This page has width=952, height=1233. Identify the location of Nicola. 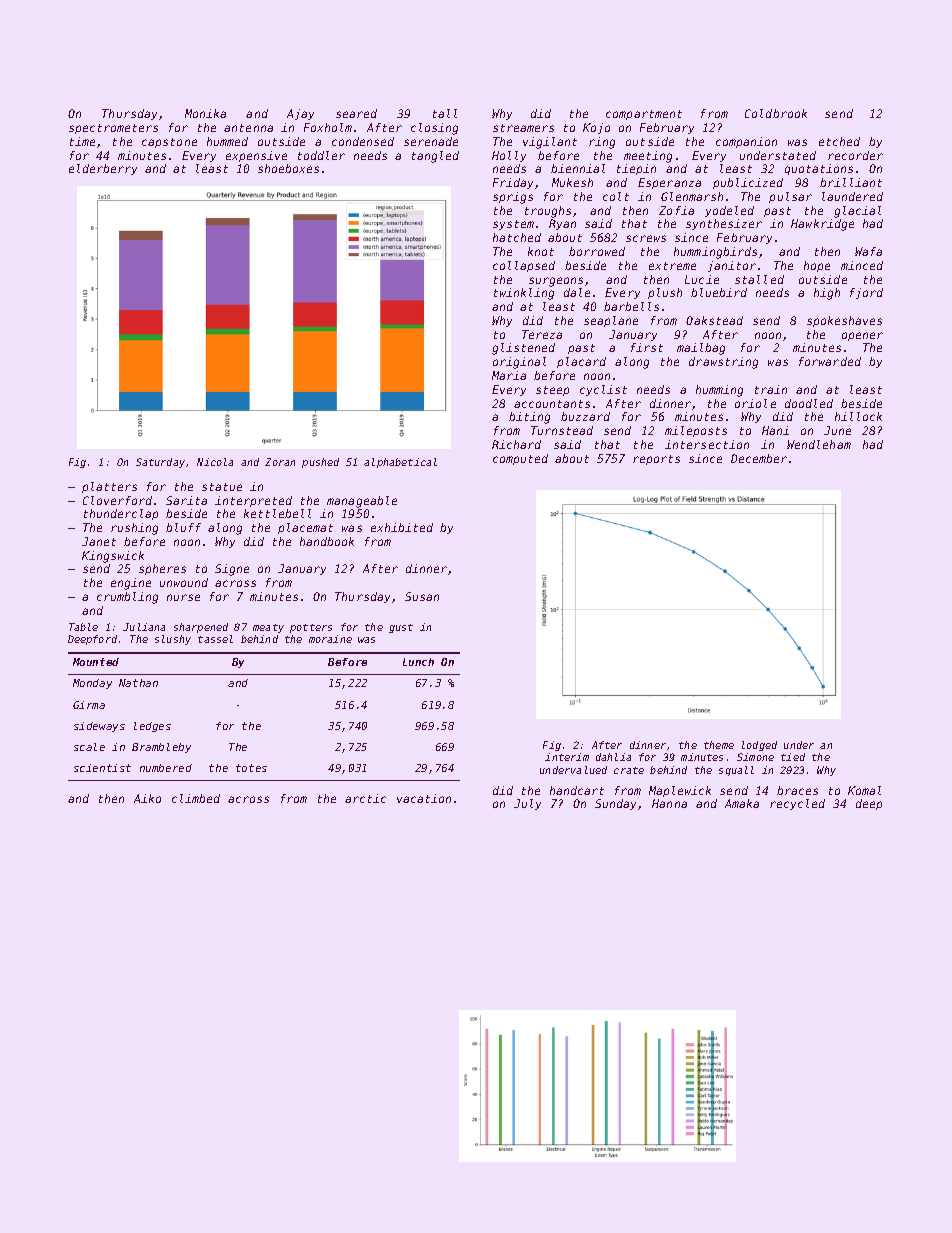
(215, 462).
